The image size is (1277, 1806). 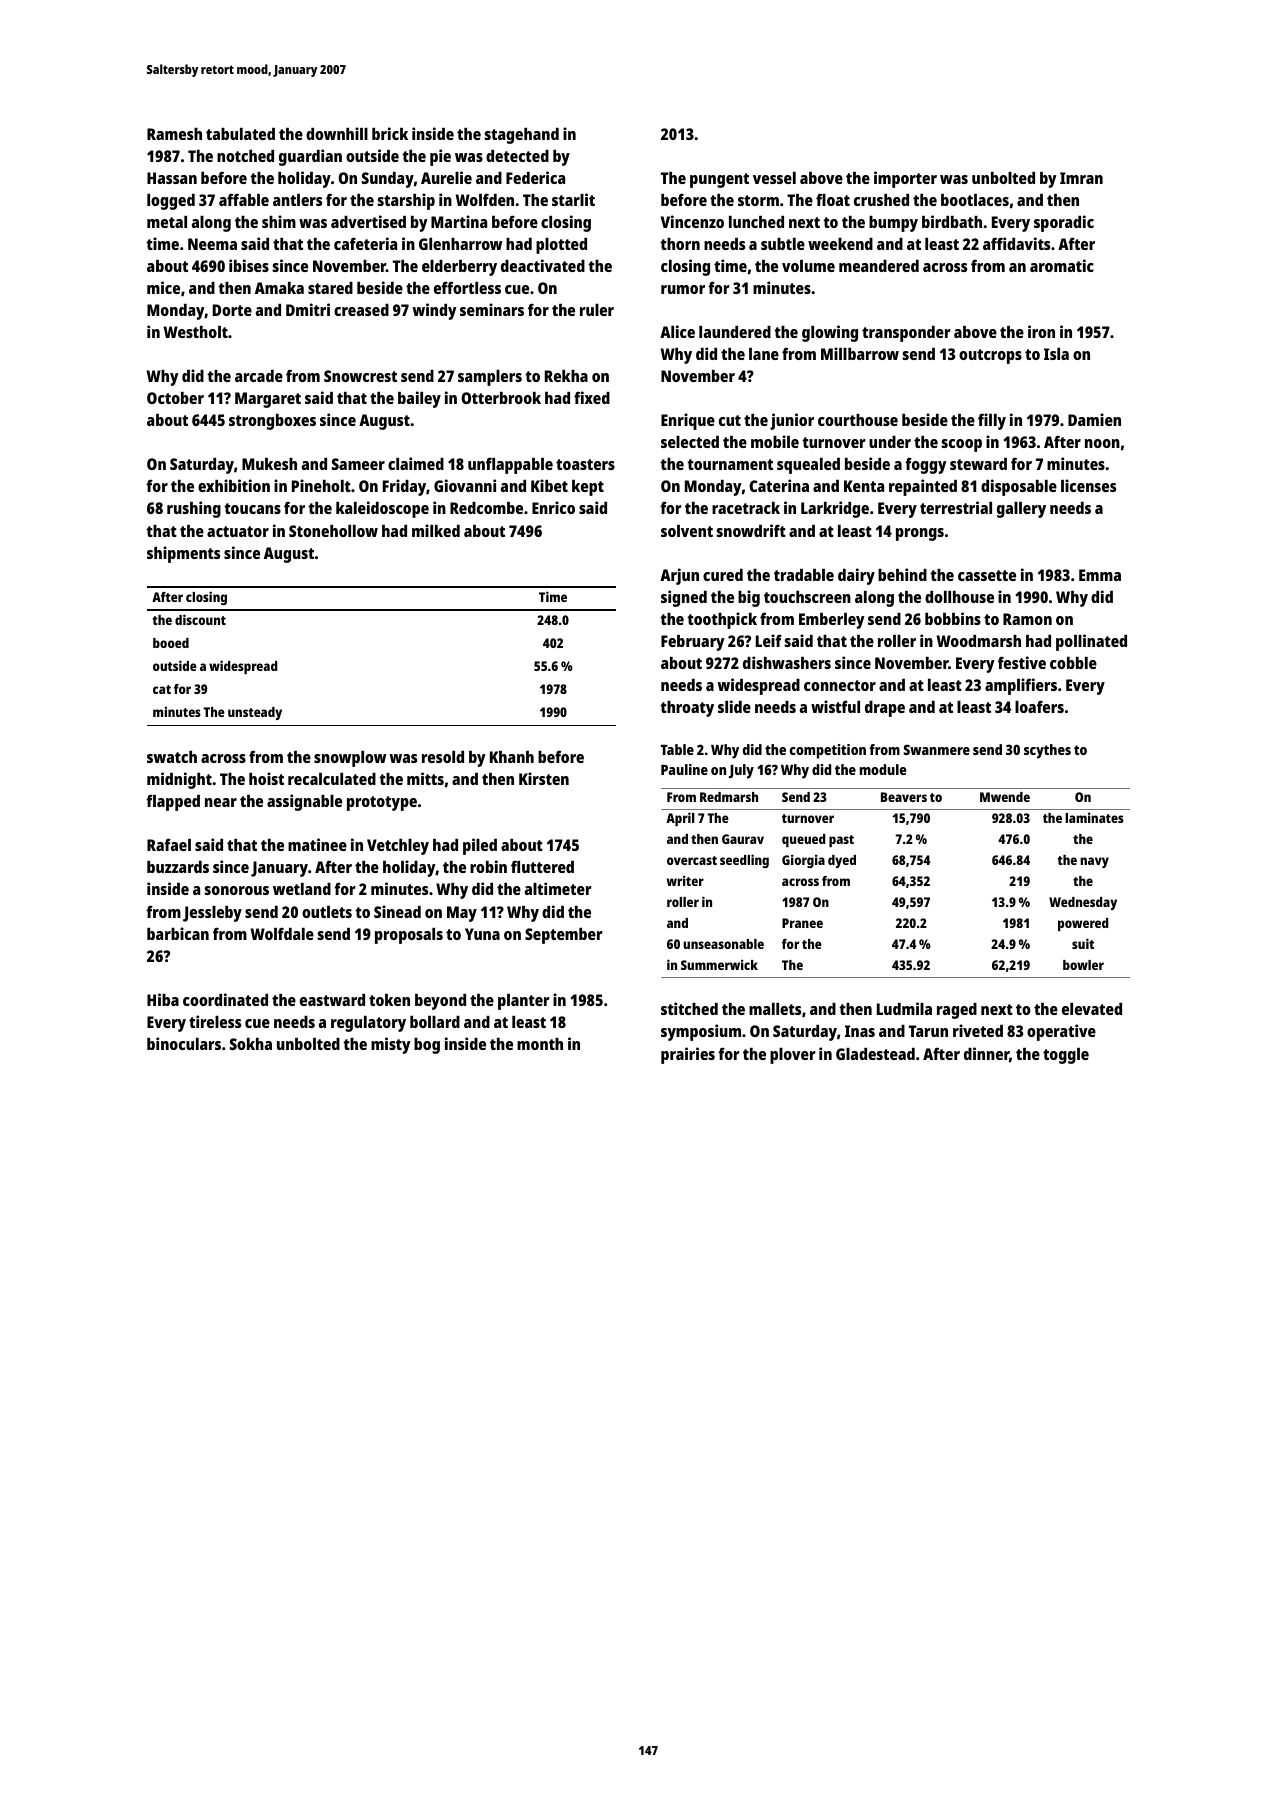 What do you see at coordinates (684, 598) in the document?
I see `signed` at bounding box center [684, 598].
